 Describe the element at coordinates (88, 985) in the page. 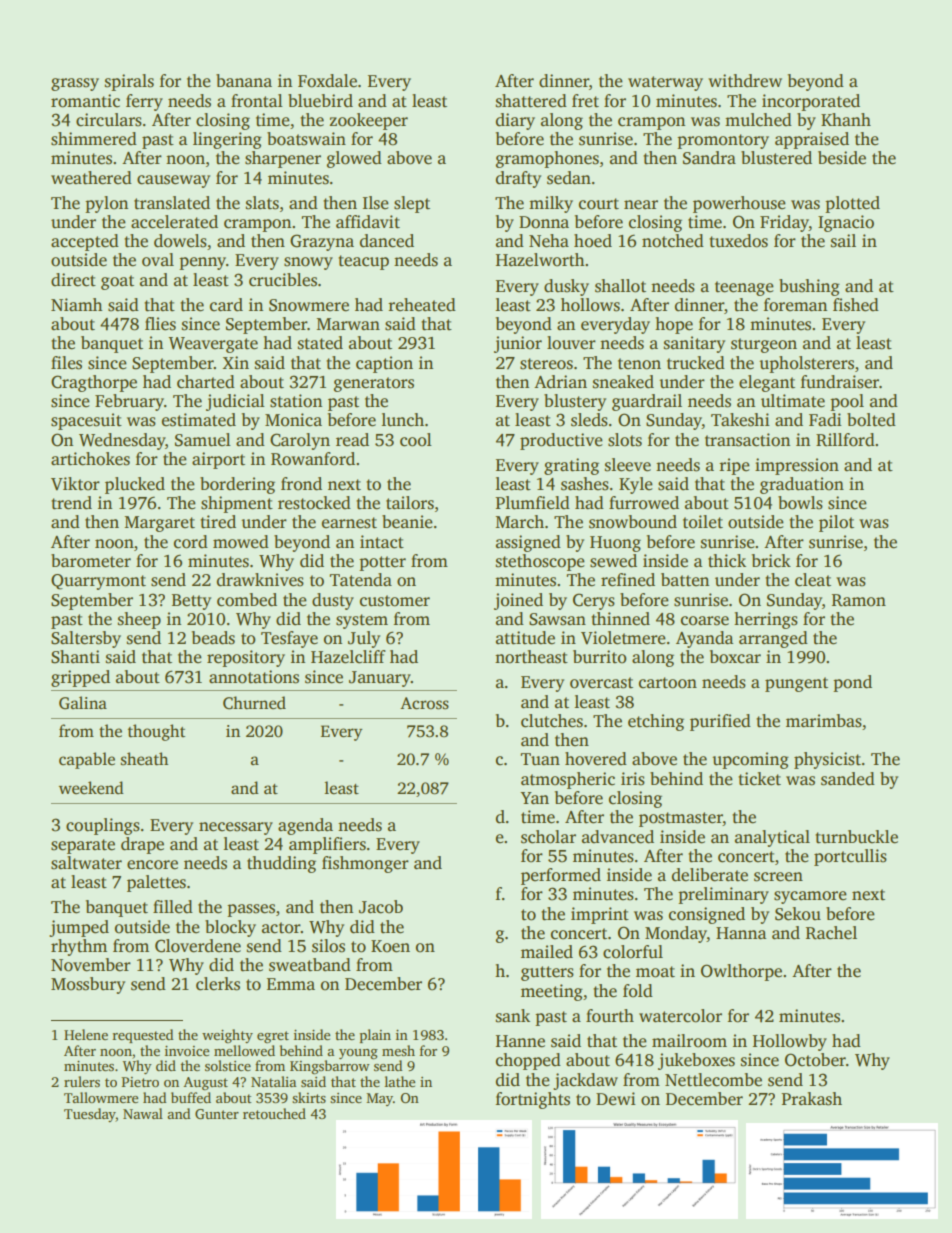

I see `Mossbury` at that location.
